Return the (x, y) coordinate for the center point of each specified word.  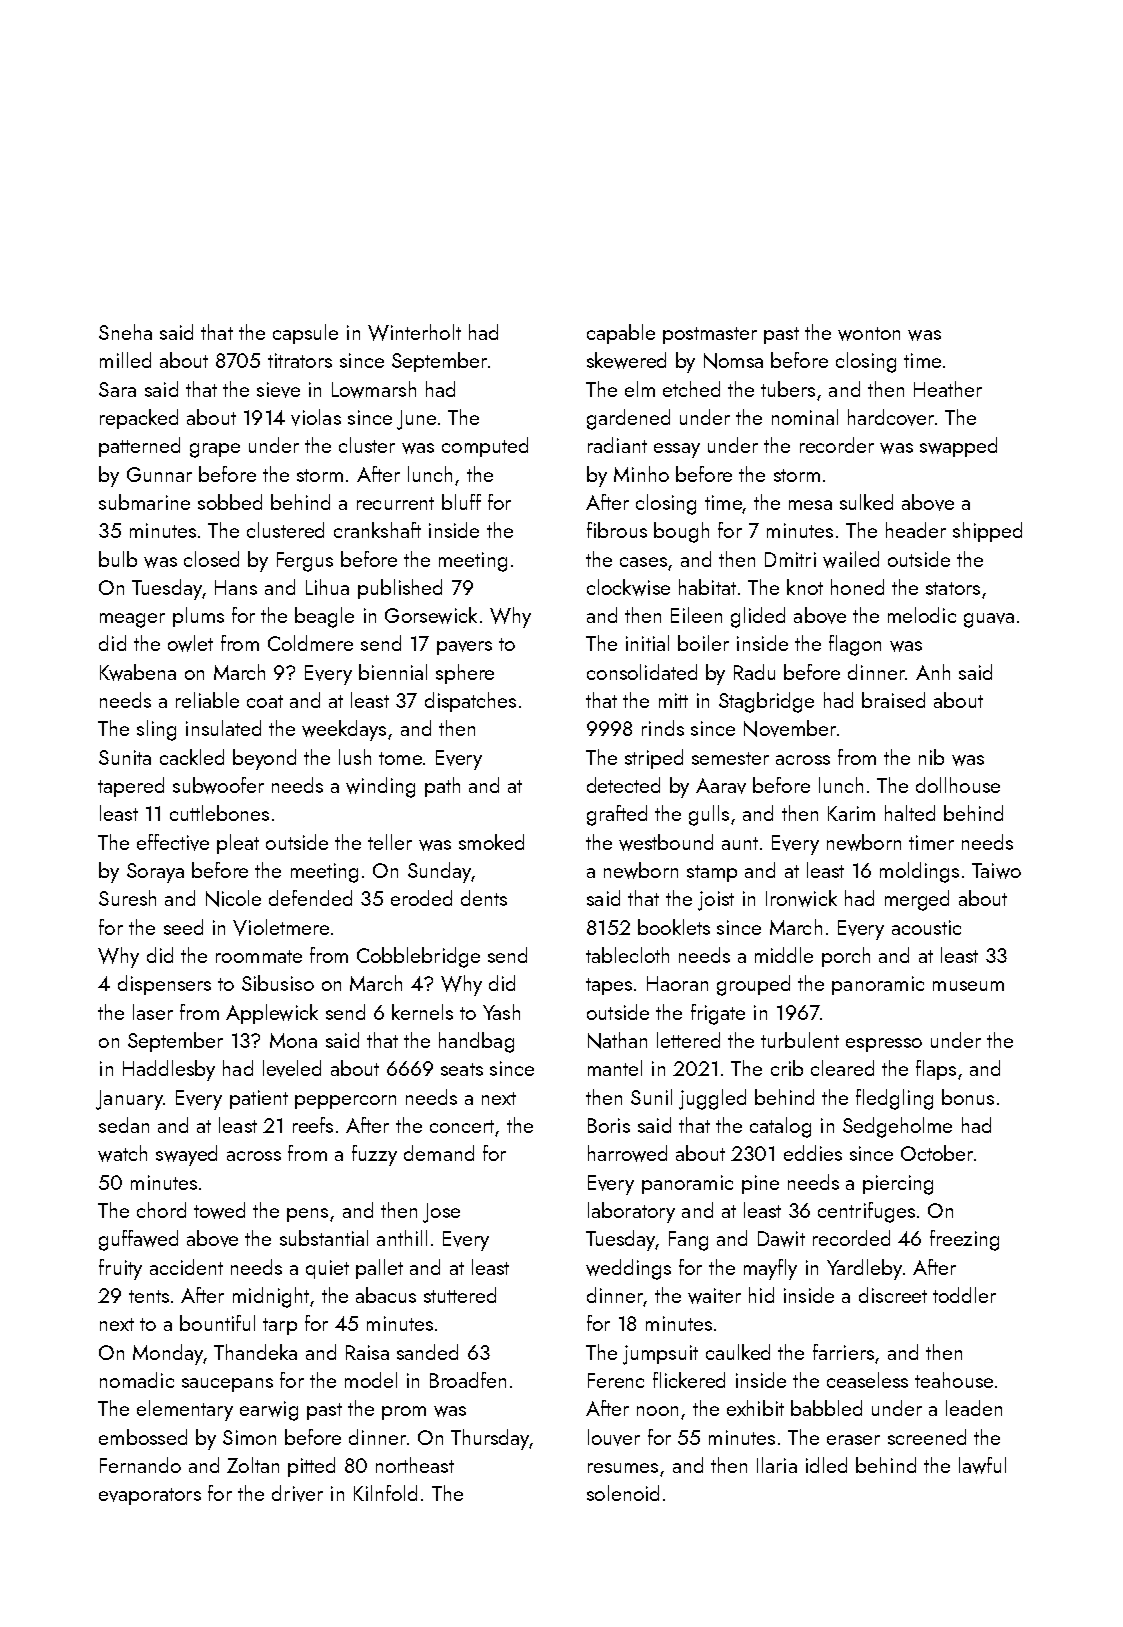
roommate (259, 956)
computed (485, 447)
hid (761, 1295)
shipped (987, 532)
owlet (190, 643)
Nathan (617, 1040)
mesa (810, 505)
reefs (313, 1125)
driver (297, 1493)
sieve (278, 390)
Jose (441, 1213)
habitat (707, 587)
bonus (968, 1097)
